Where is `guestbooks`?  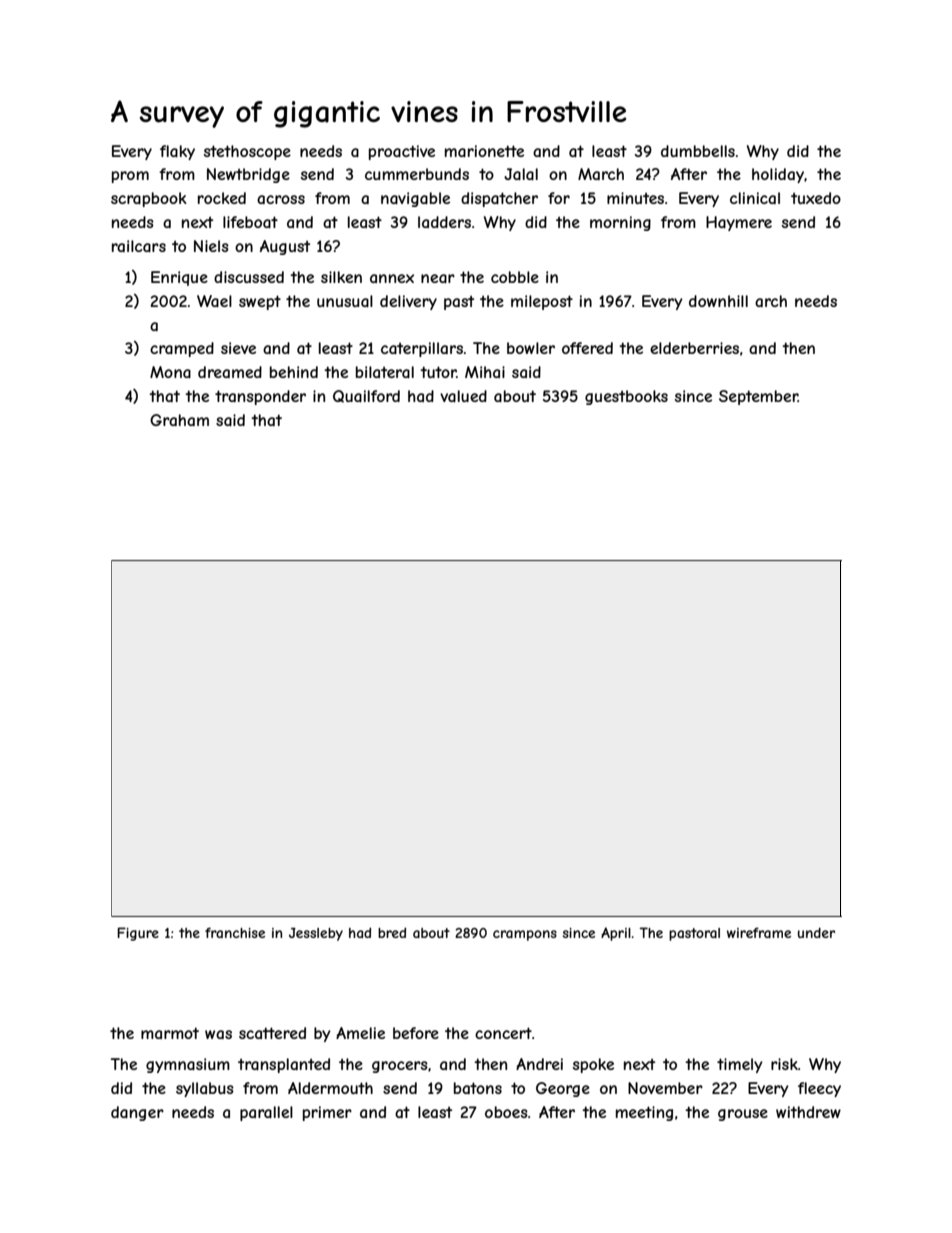
guestbooks is located at coordinates (626, 397).
